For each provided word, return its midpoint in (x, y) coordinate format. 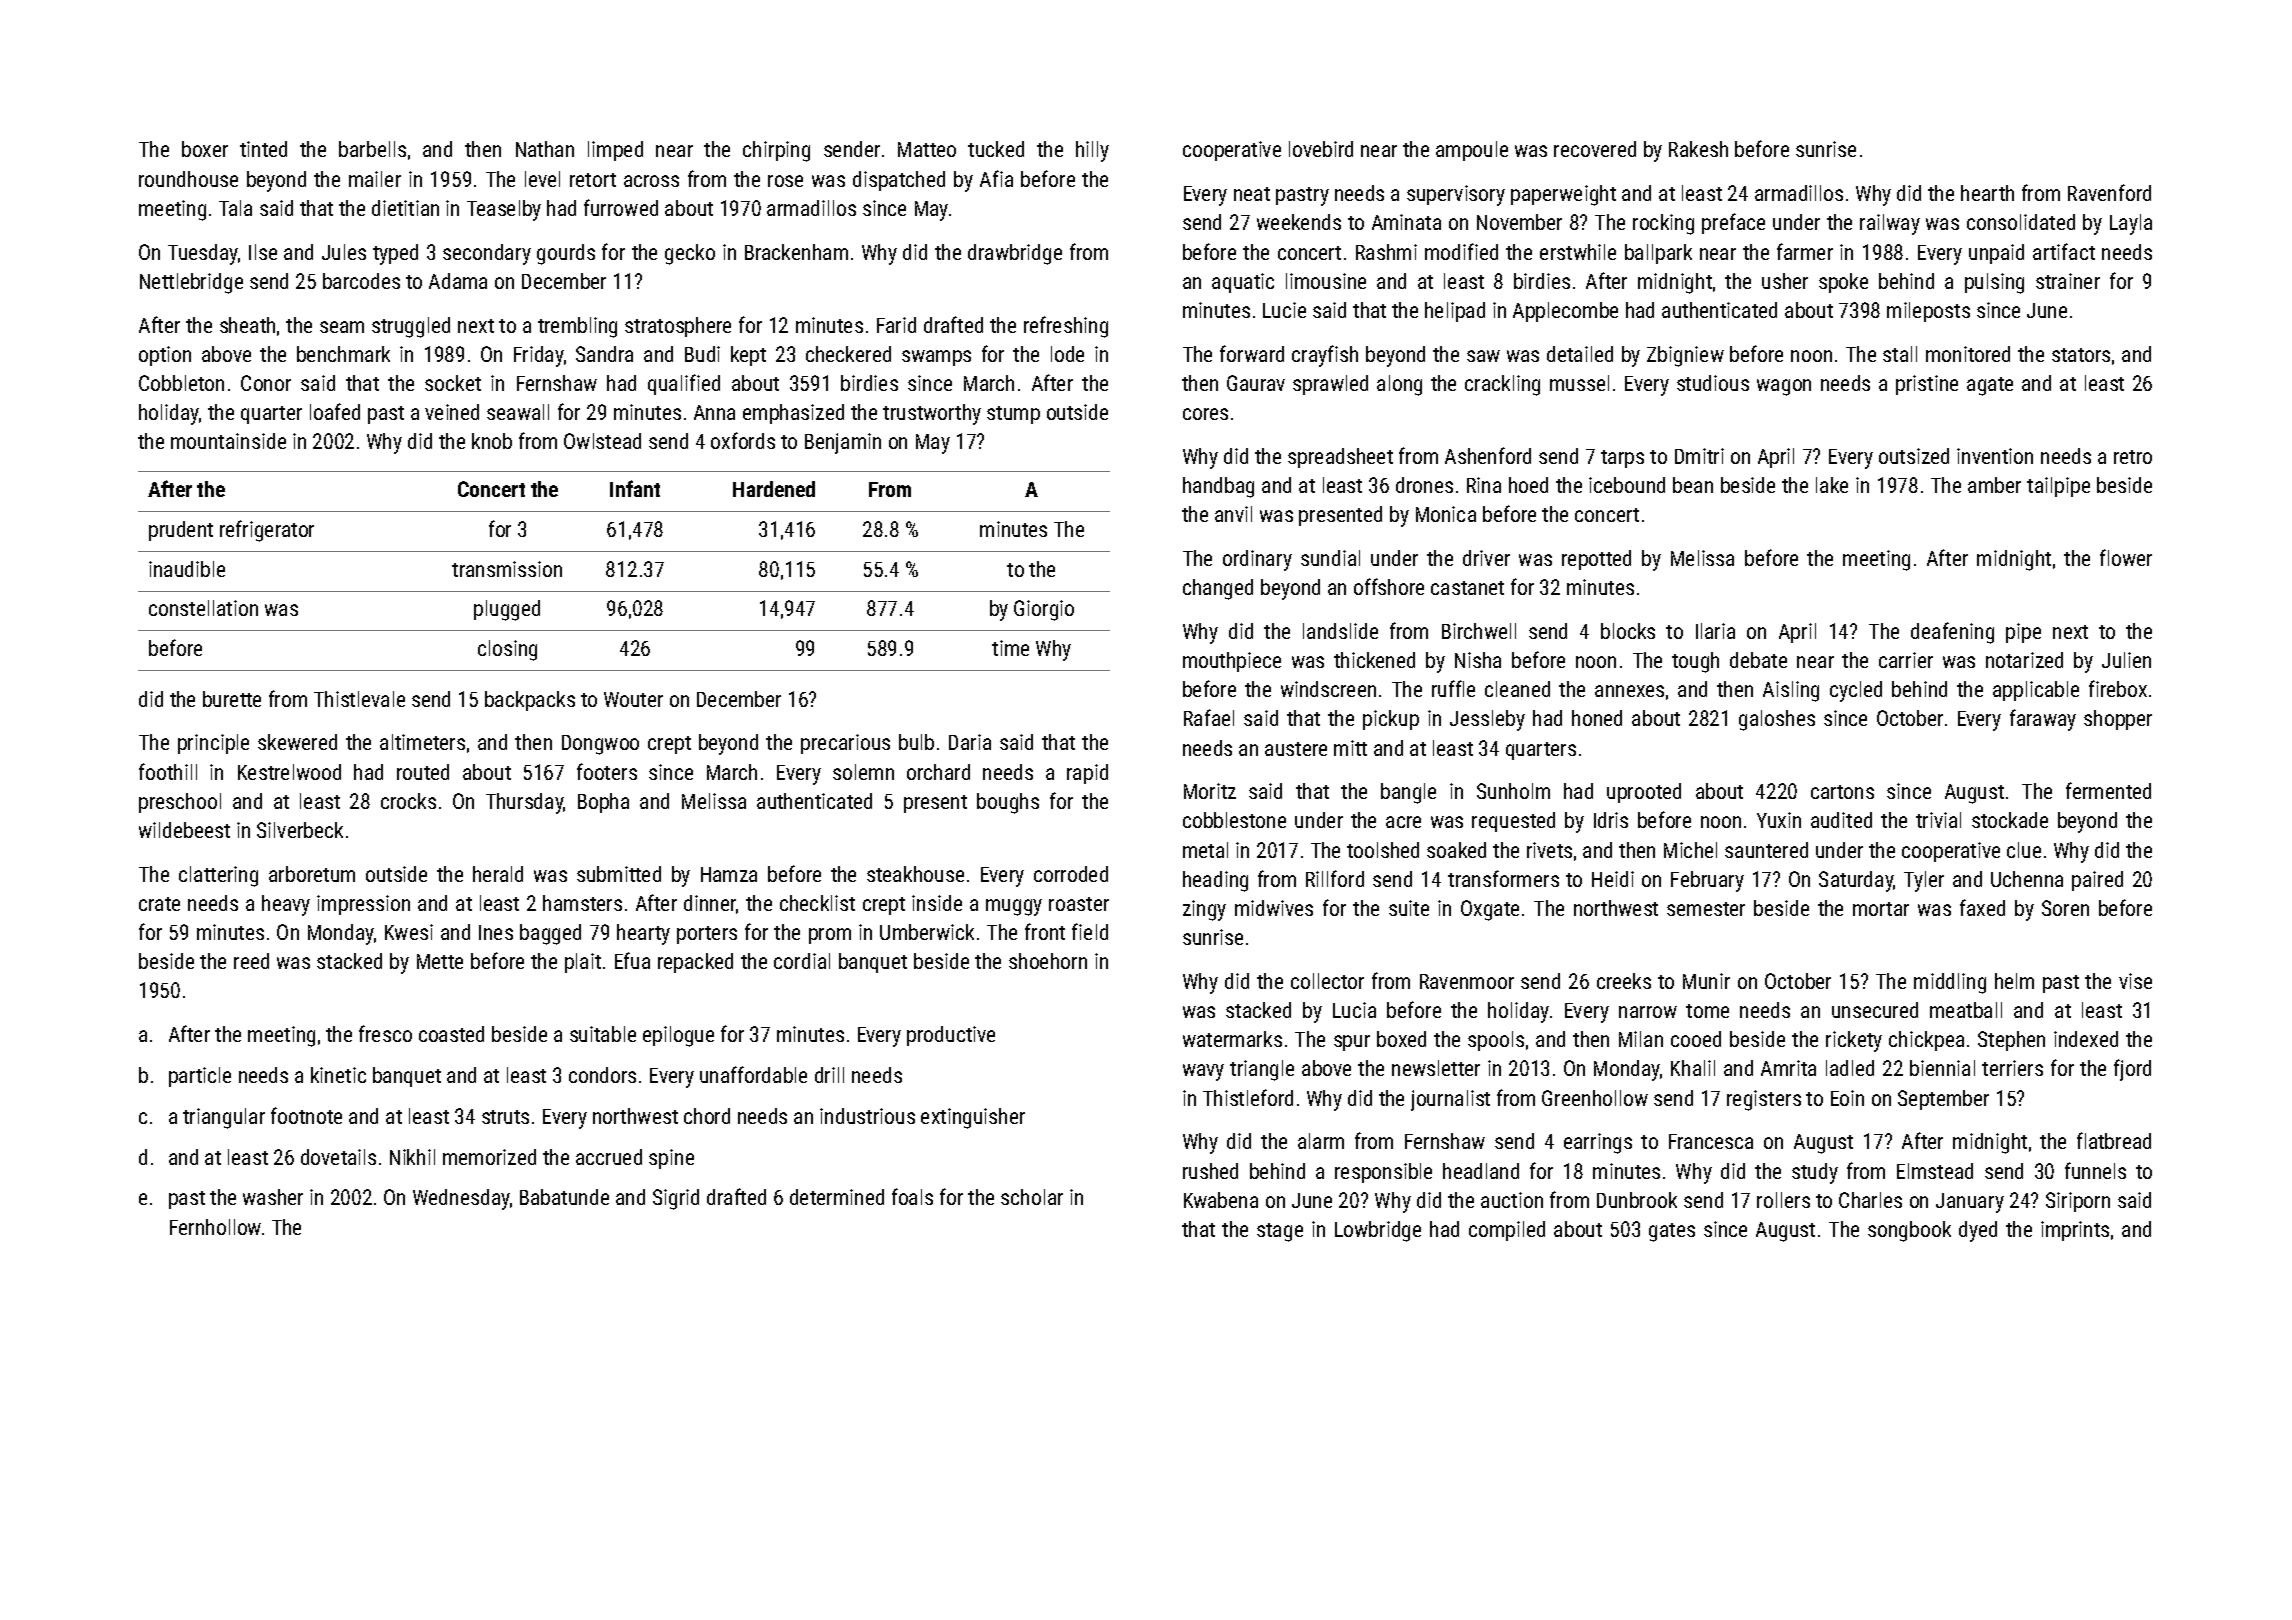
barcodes (361, 281)
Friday (539, 356)
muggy (1014, 907)
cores (1205, 414)
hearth (1987, 193)
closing (507, 650)
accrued (609, 1157)
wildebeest (184, 830)
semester (1706, 909)
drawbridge (1015, 254)
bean (1693, 485)
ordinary (1257, 560)
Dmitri (1699, 456)
